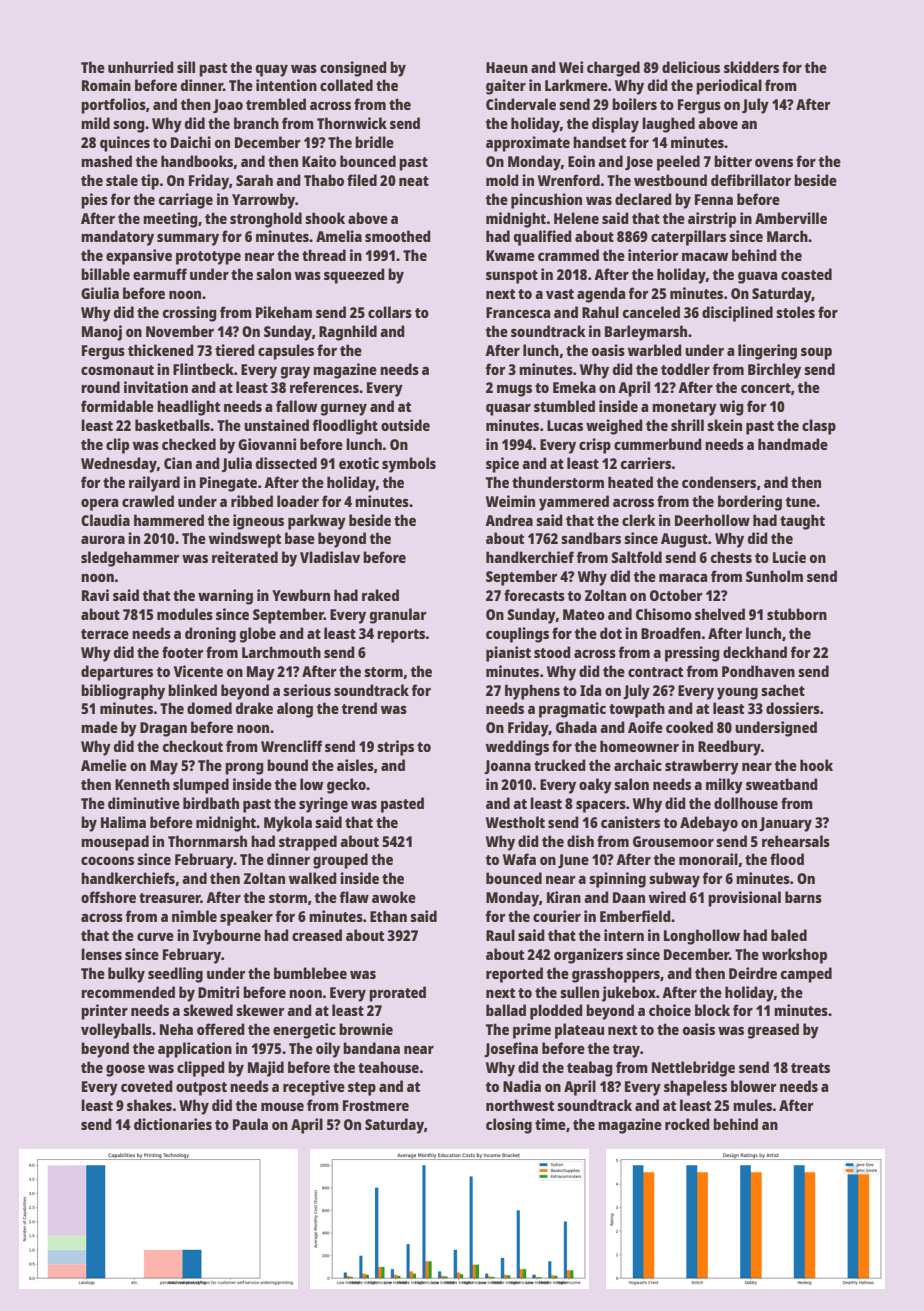 The height and width of the document is (1311, 924). Describe the element at coordinates (635, 916) in the document. I see `Emberfield` at that location.
